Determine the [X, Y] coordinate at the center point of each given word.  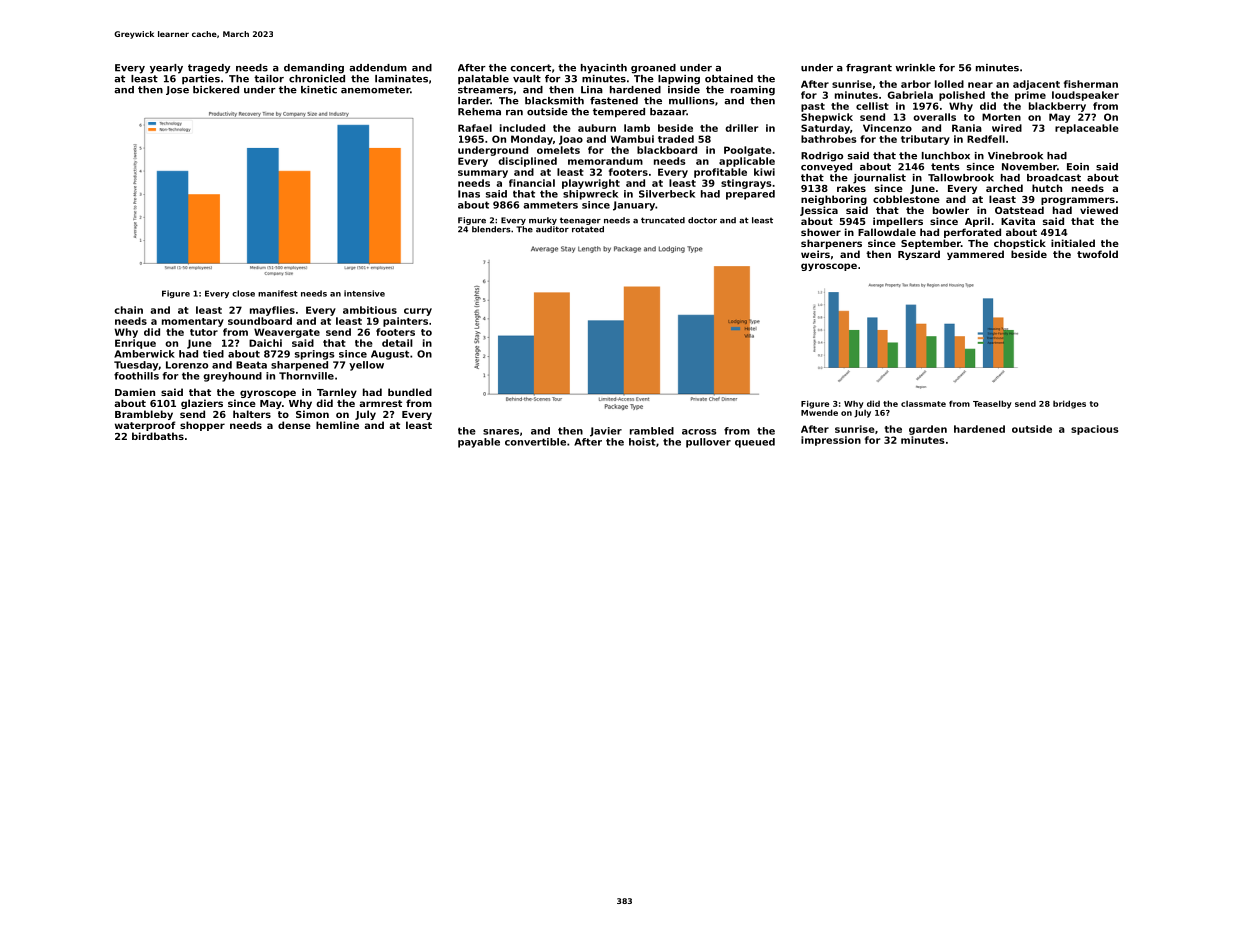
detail [397, 343]
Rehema [479, 112]
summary [483, 174]
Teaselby [992, 404]
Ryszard [919, 255]
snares [501, 432]
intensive [364, 293]
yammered [975, 255]
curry [418, 312]
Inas [469, 194]
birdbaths [158, 436]
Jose [177, 90]
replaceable [1087, 129]
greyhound [232, 377]
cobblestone [906, 199]
